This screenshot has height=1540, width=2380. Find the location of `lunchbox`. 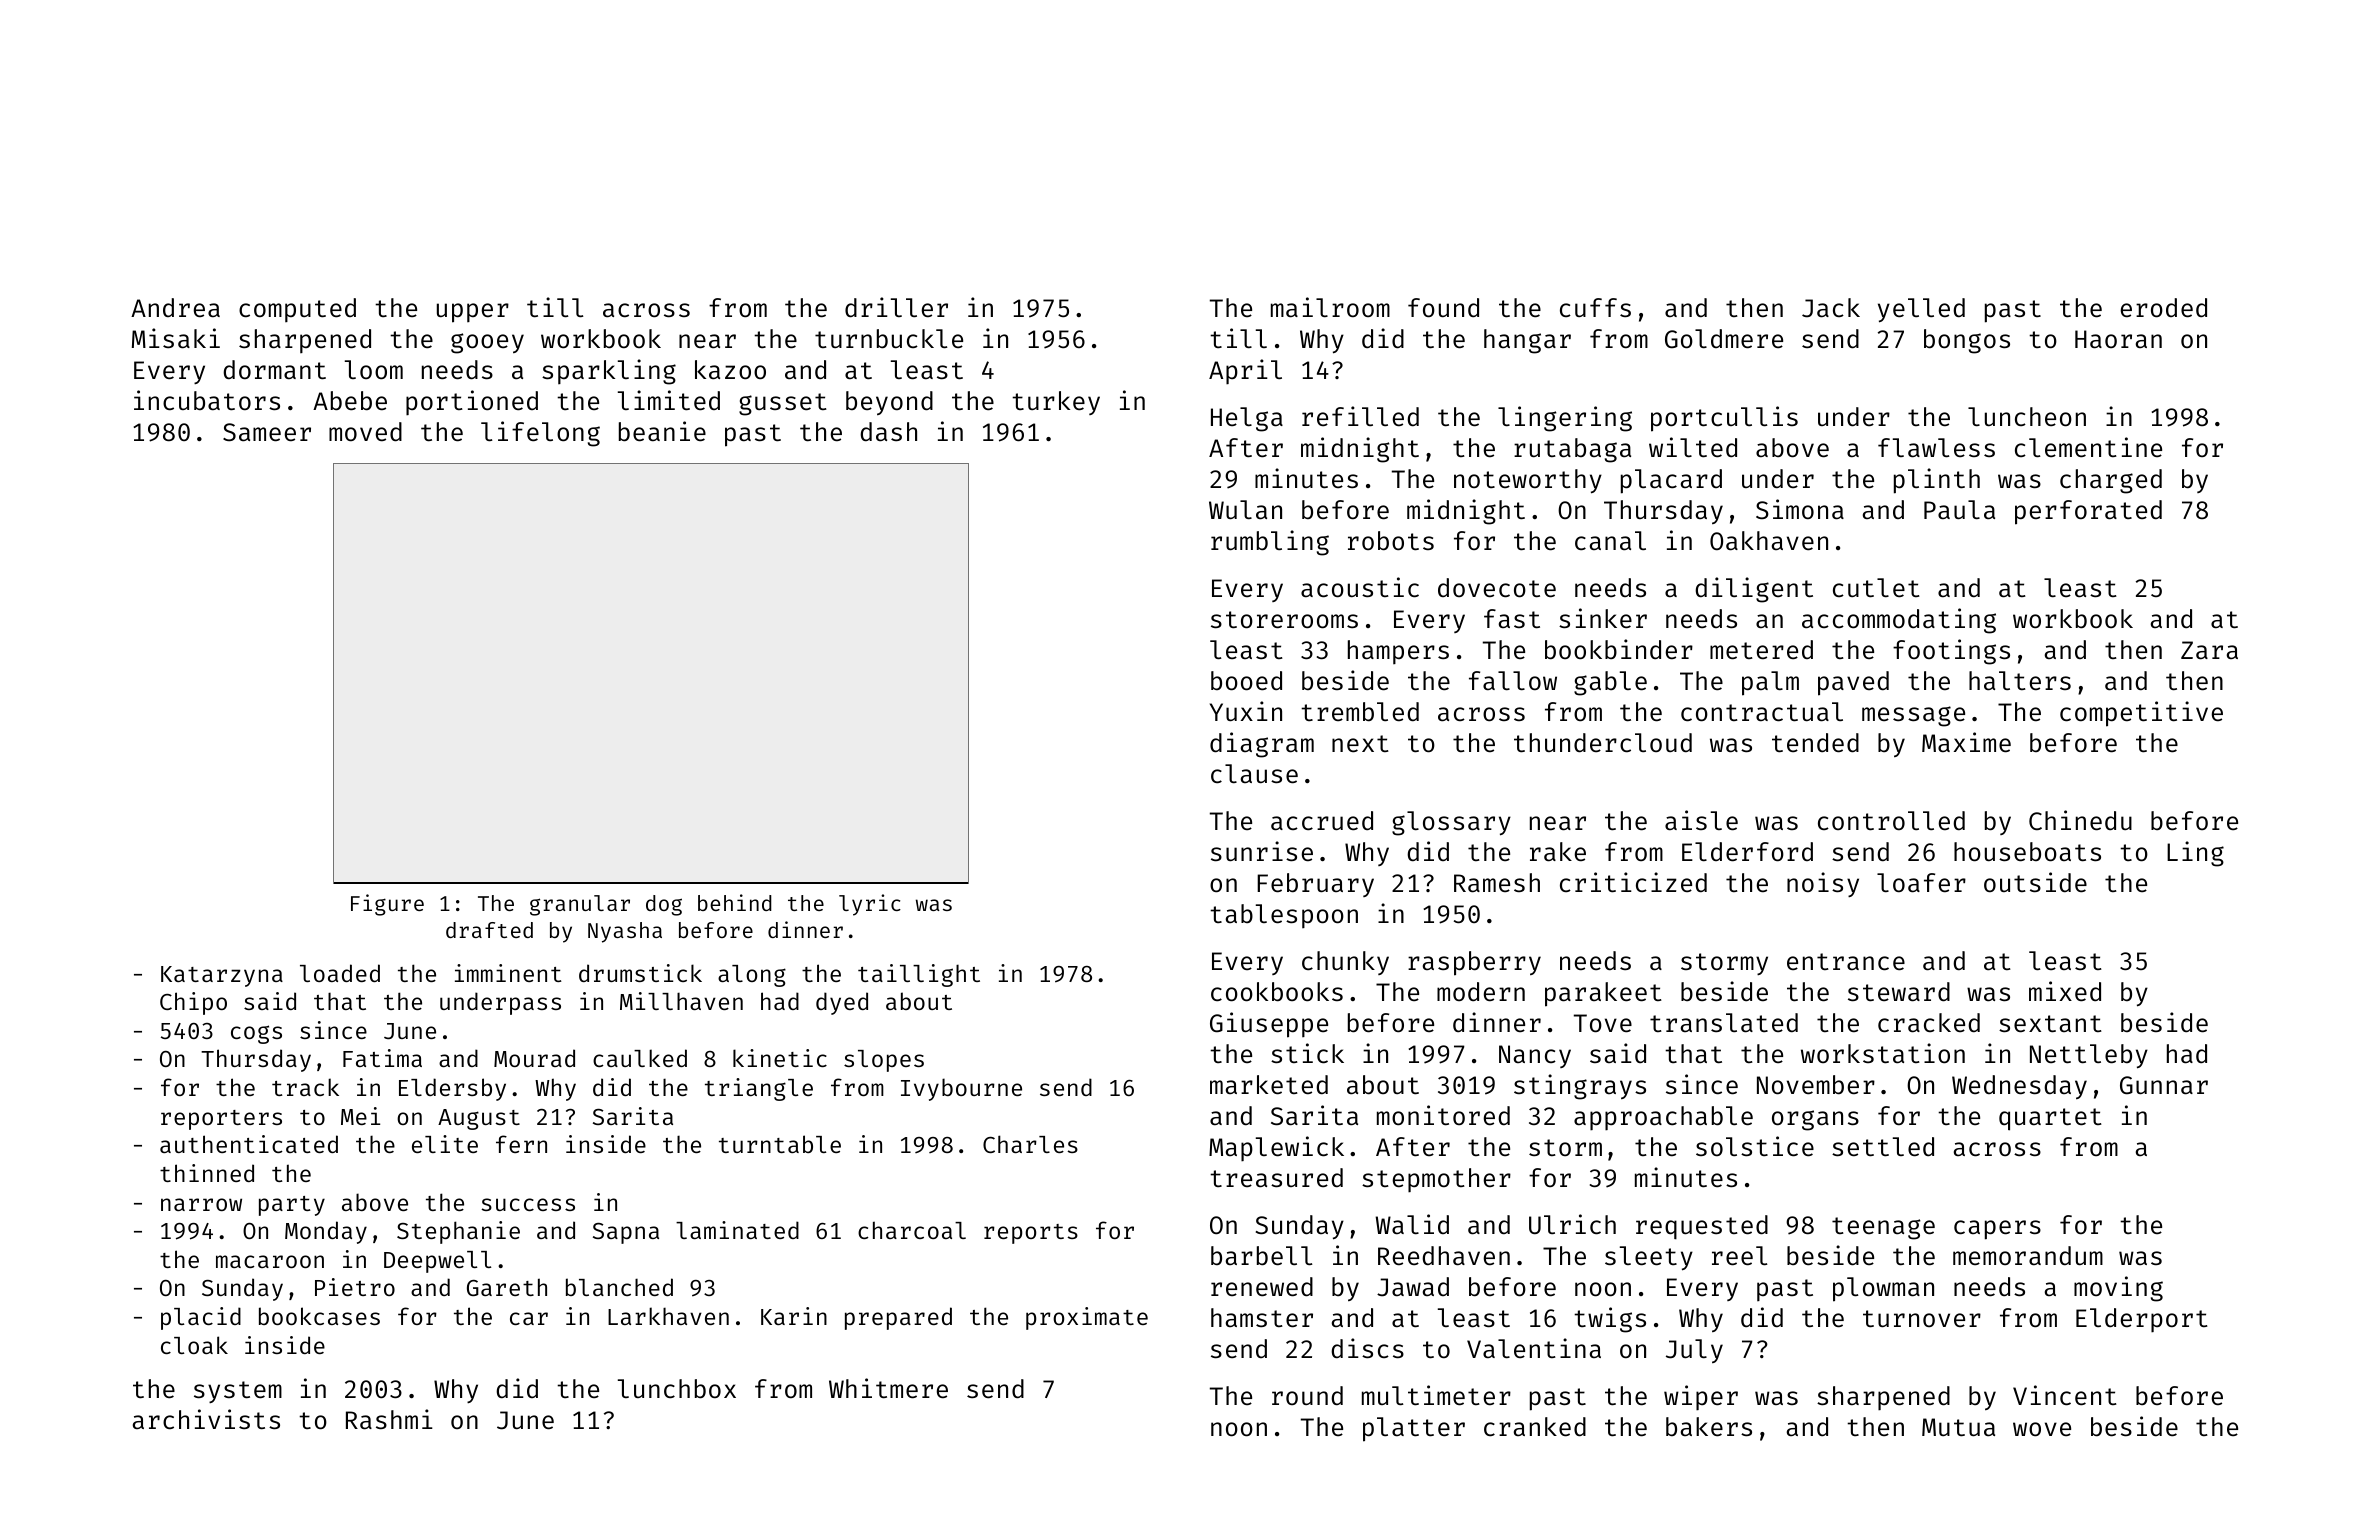

lunchbox is located at coordinates (677, 1389).
